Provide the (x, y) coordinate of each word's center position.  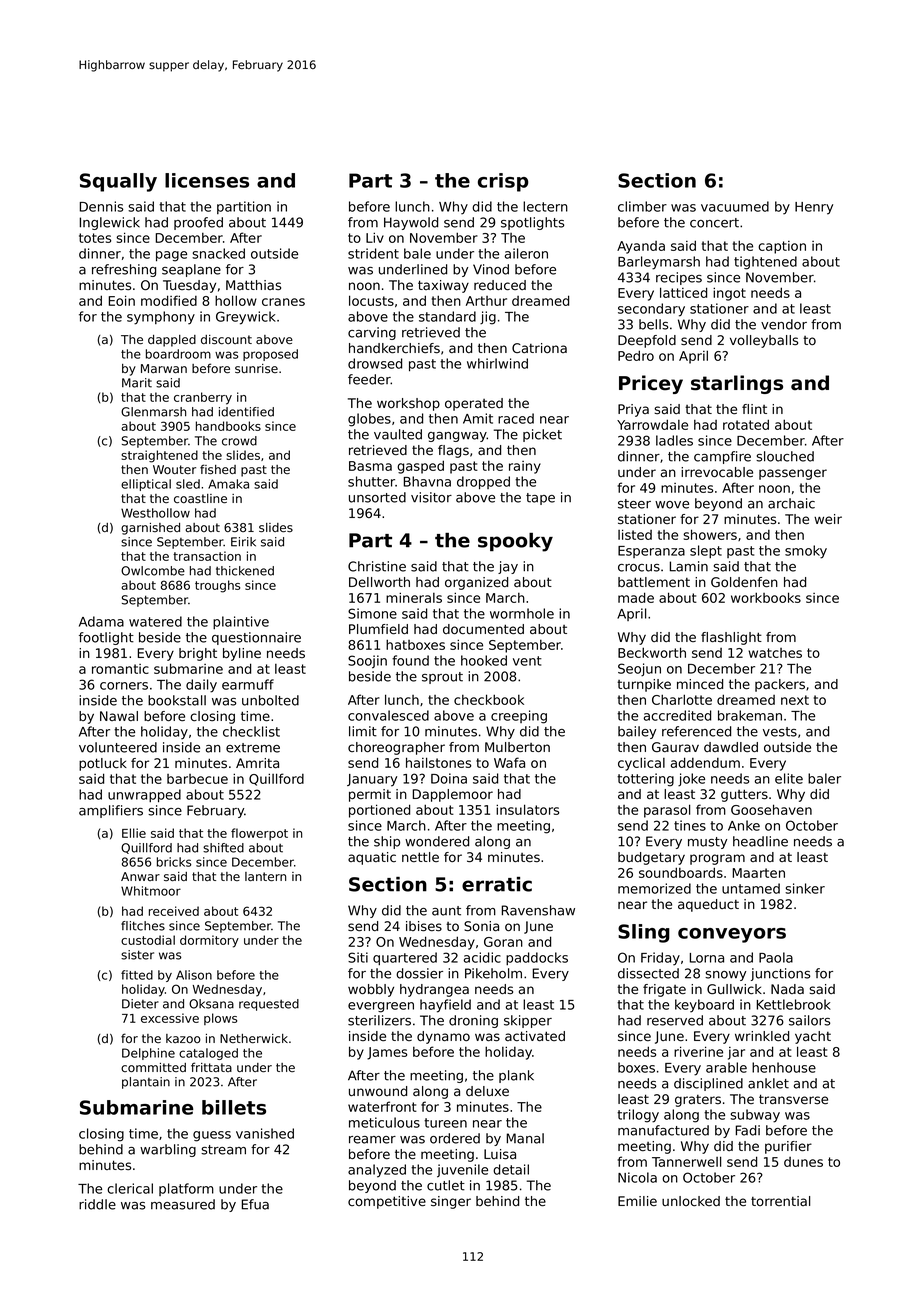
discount (226, 340)
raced (516, 418)
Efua (255, 1204)
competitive (387, 1202)
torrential (780, 1201)
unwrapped (144, 795)
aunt (446, 911)
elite (789, 778)
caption (782, 247)
